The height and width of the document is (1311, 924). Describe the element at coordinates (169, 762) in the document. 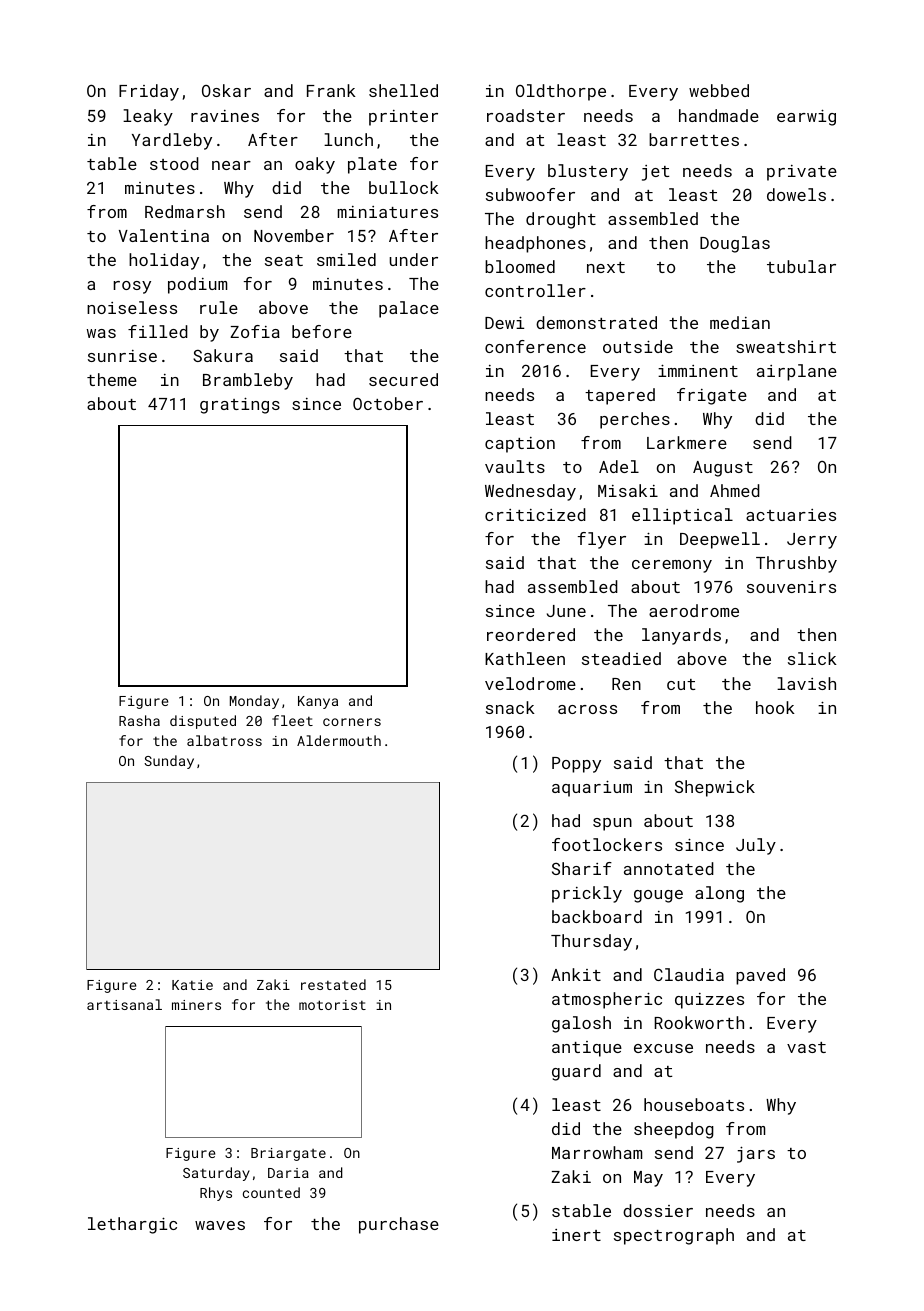

I see `Sunday` at that location.
